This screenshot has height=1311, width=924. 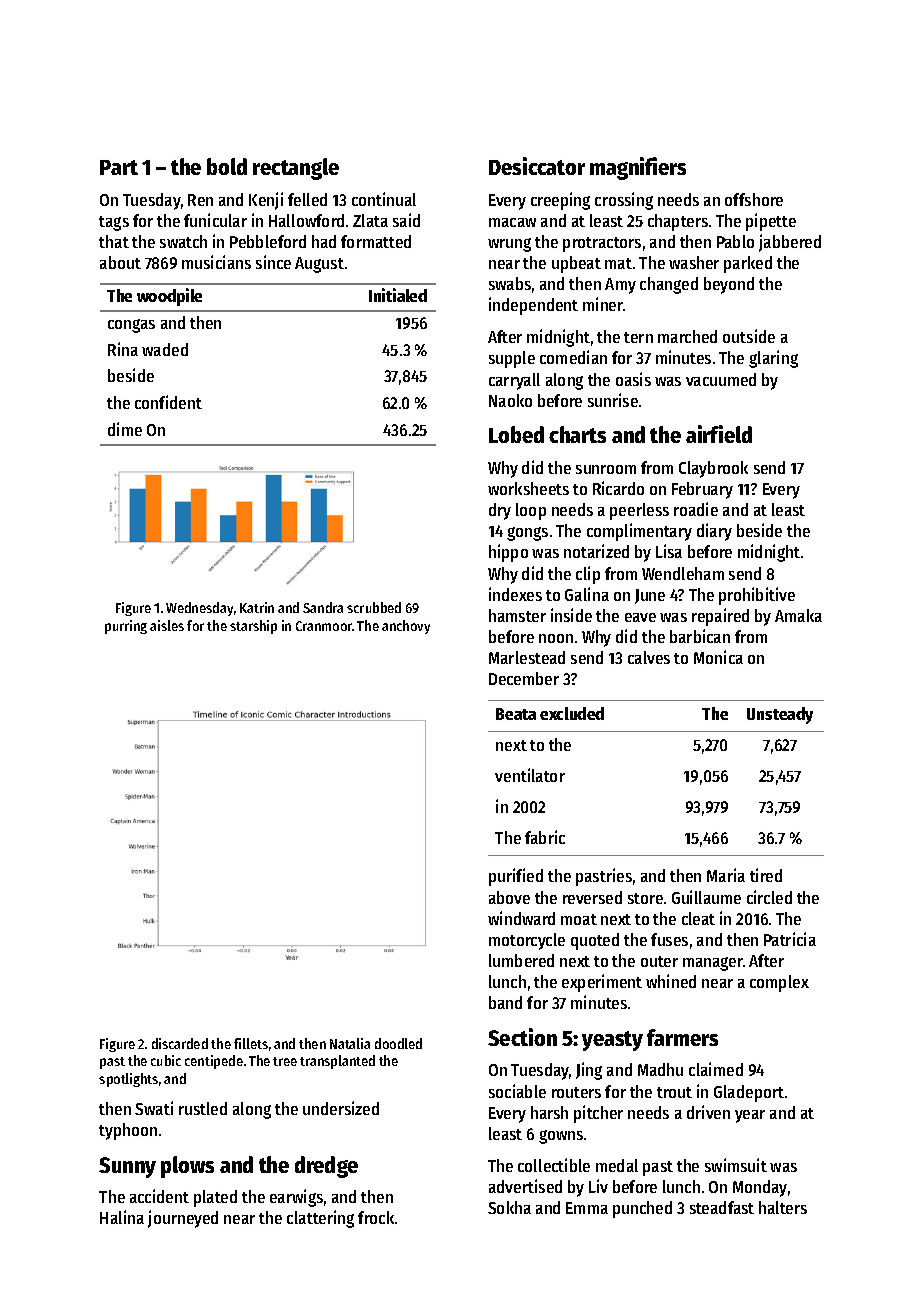 What do you see at coordinates (227, 166) in the screenshot?
I see `bold` at bounding box center [227, 166].
